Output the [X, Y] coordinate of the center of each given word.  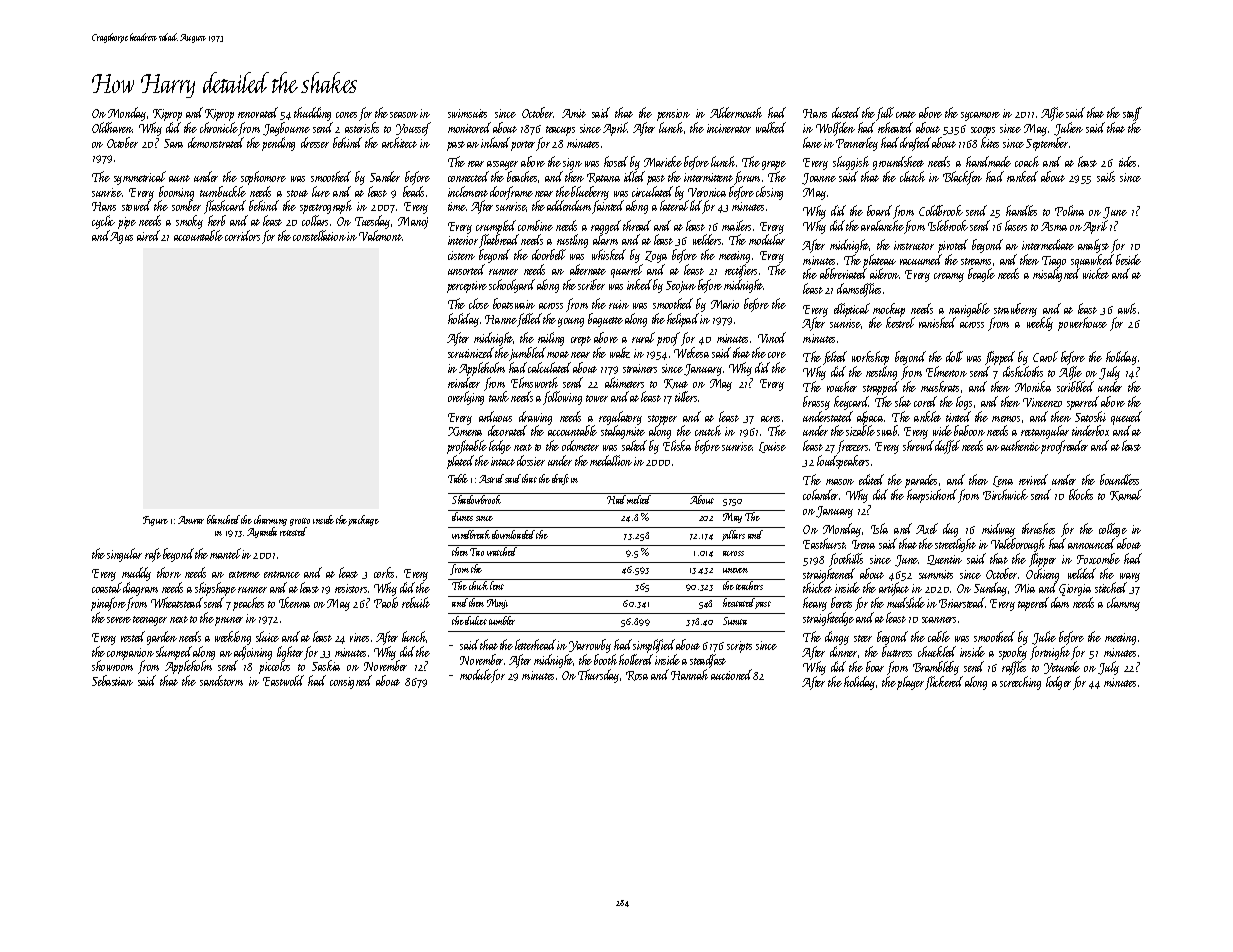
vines [359, 637]
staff [1132, 114]
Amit [574, 113]
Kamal [1126, 495]
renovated [258, 112]
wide [942, 430]
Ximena [465, 431]
